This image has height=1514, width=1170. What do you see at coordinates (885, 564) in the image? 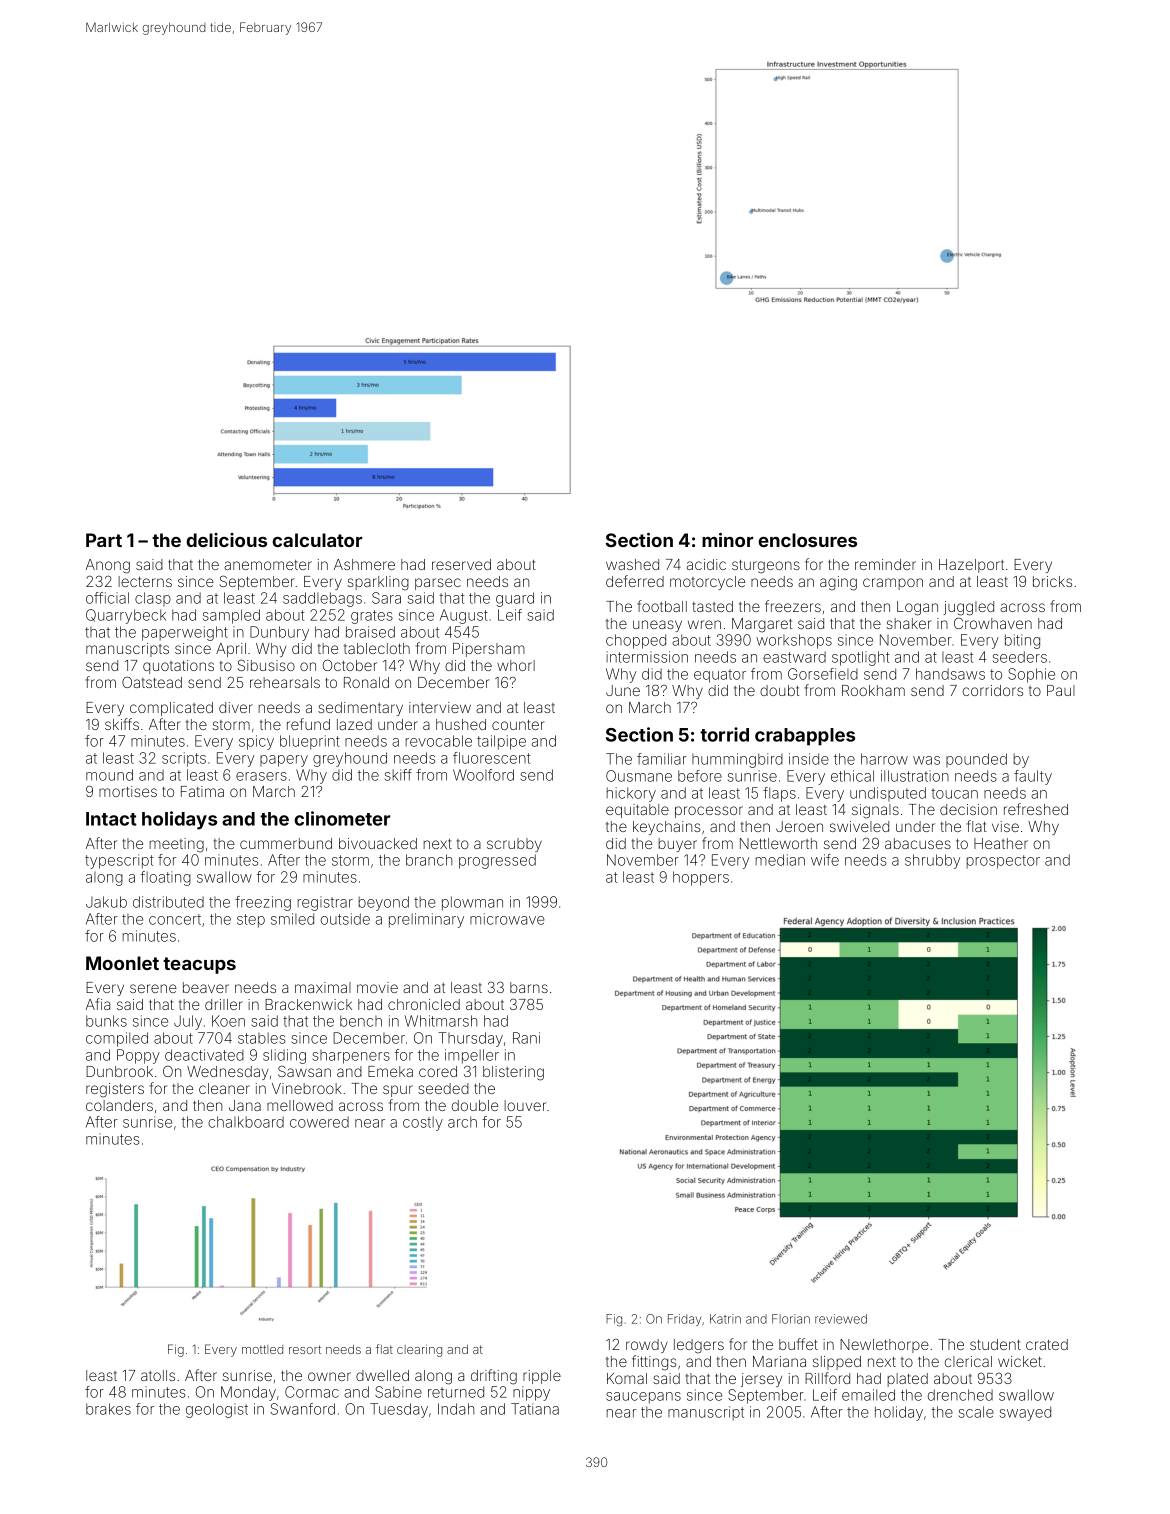
I see `reminder` at bounding box center [885, 564].
